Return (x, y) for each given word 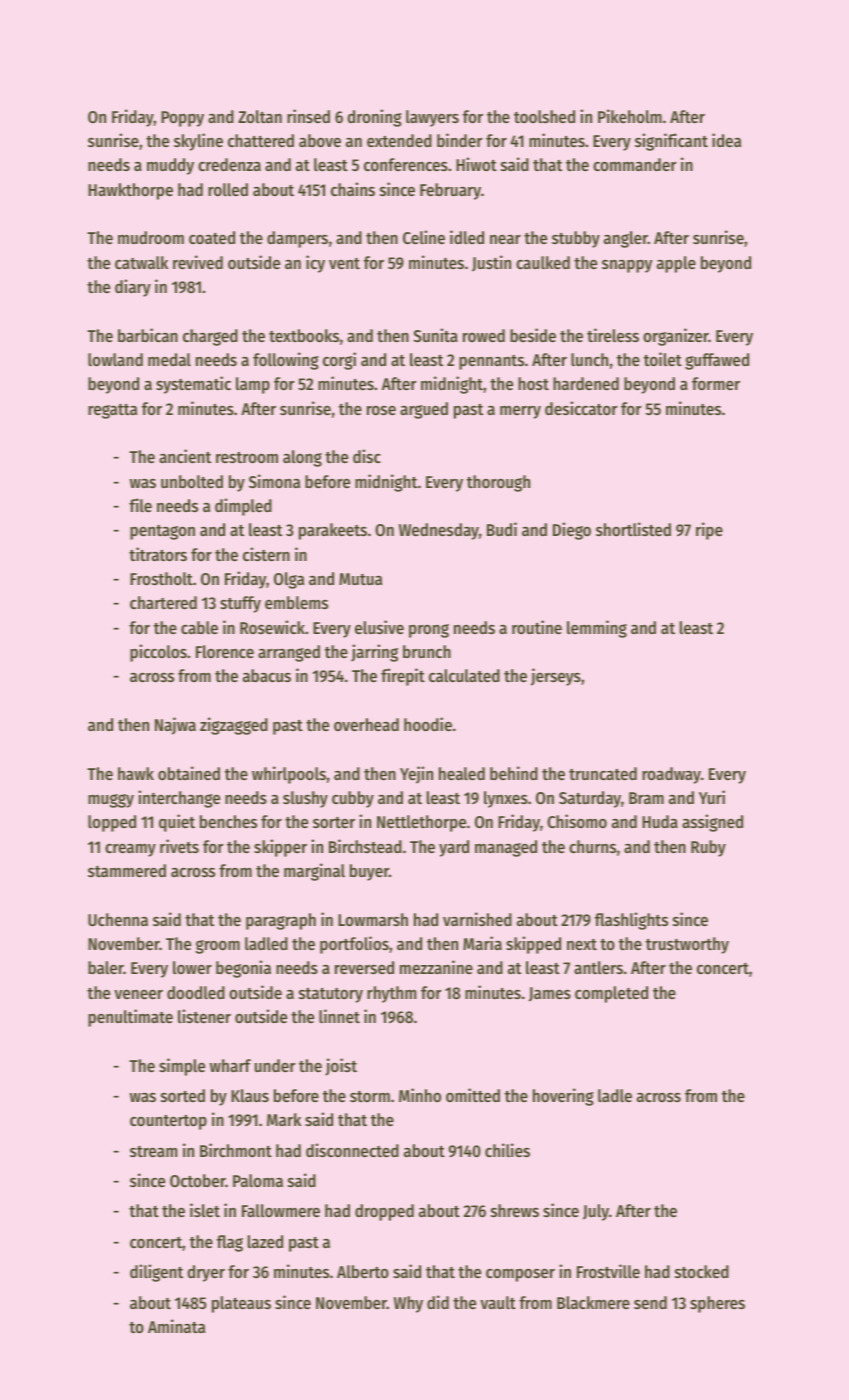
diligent (156, 1273)
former (716, 383)
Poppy (182, 119)
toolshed (544, 116)
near (505, 239)
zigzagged (234, 726)
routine (537, 627)
